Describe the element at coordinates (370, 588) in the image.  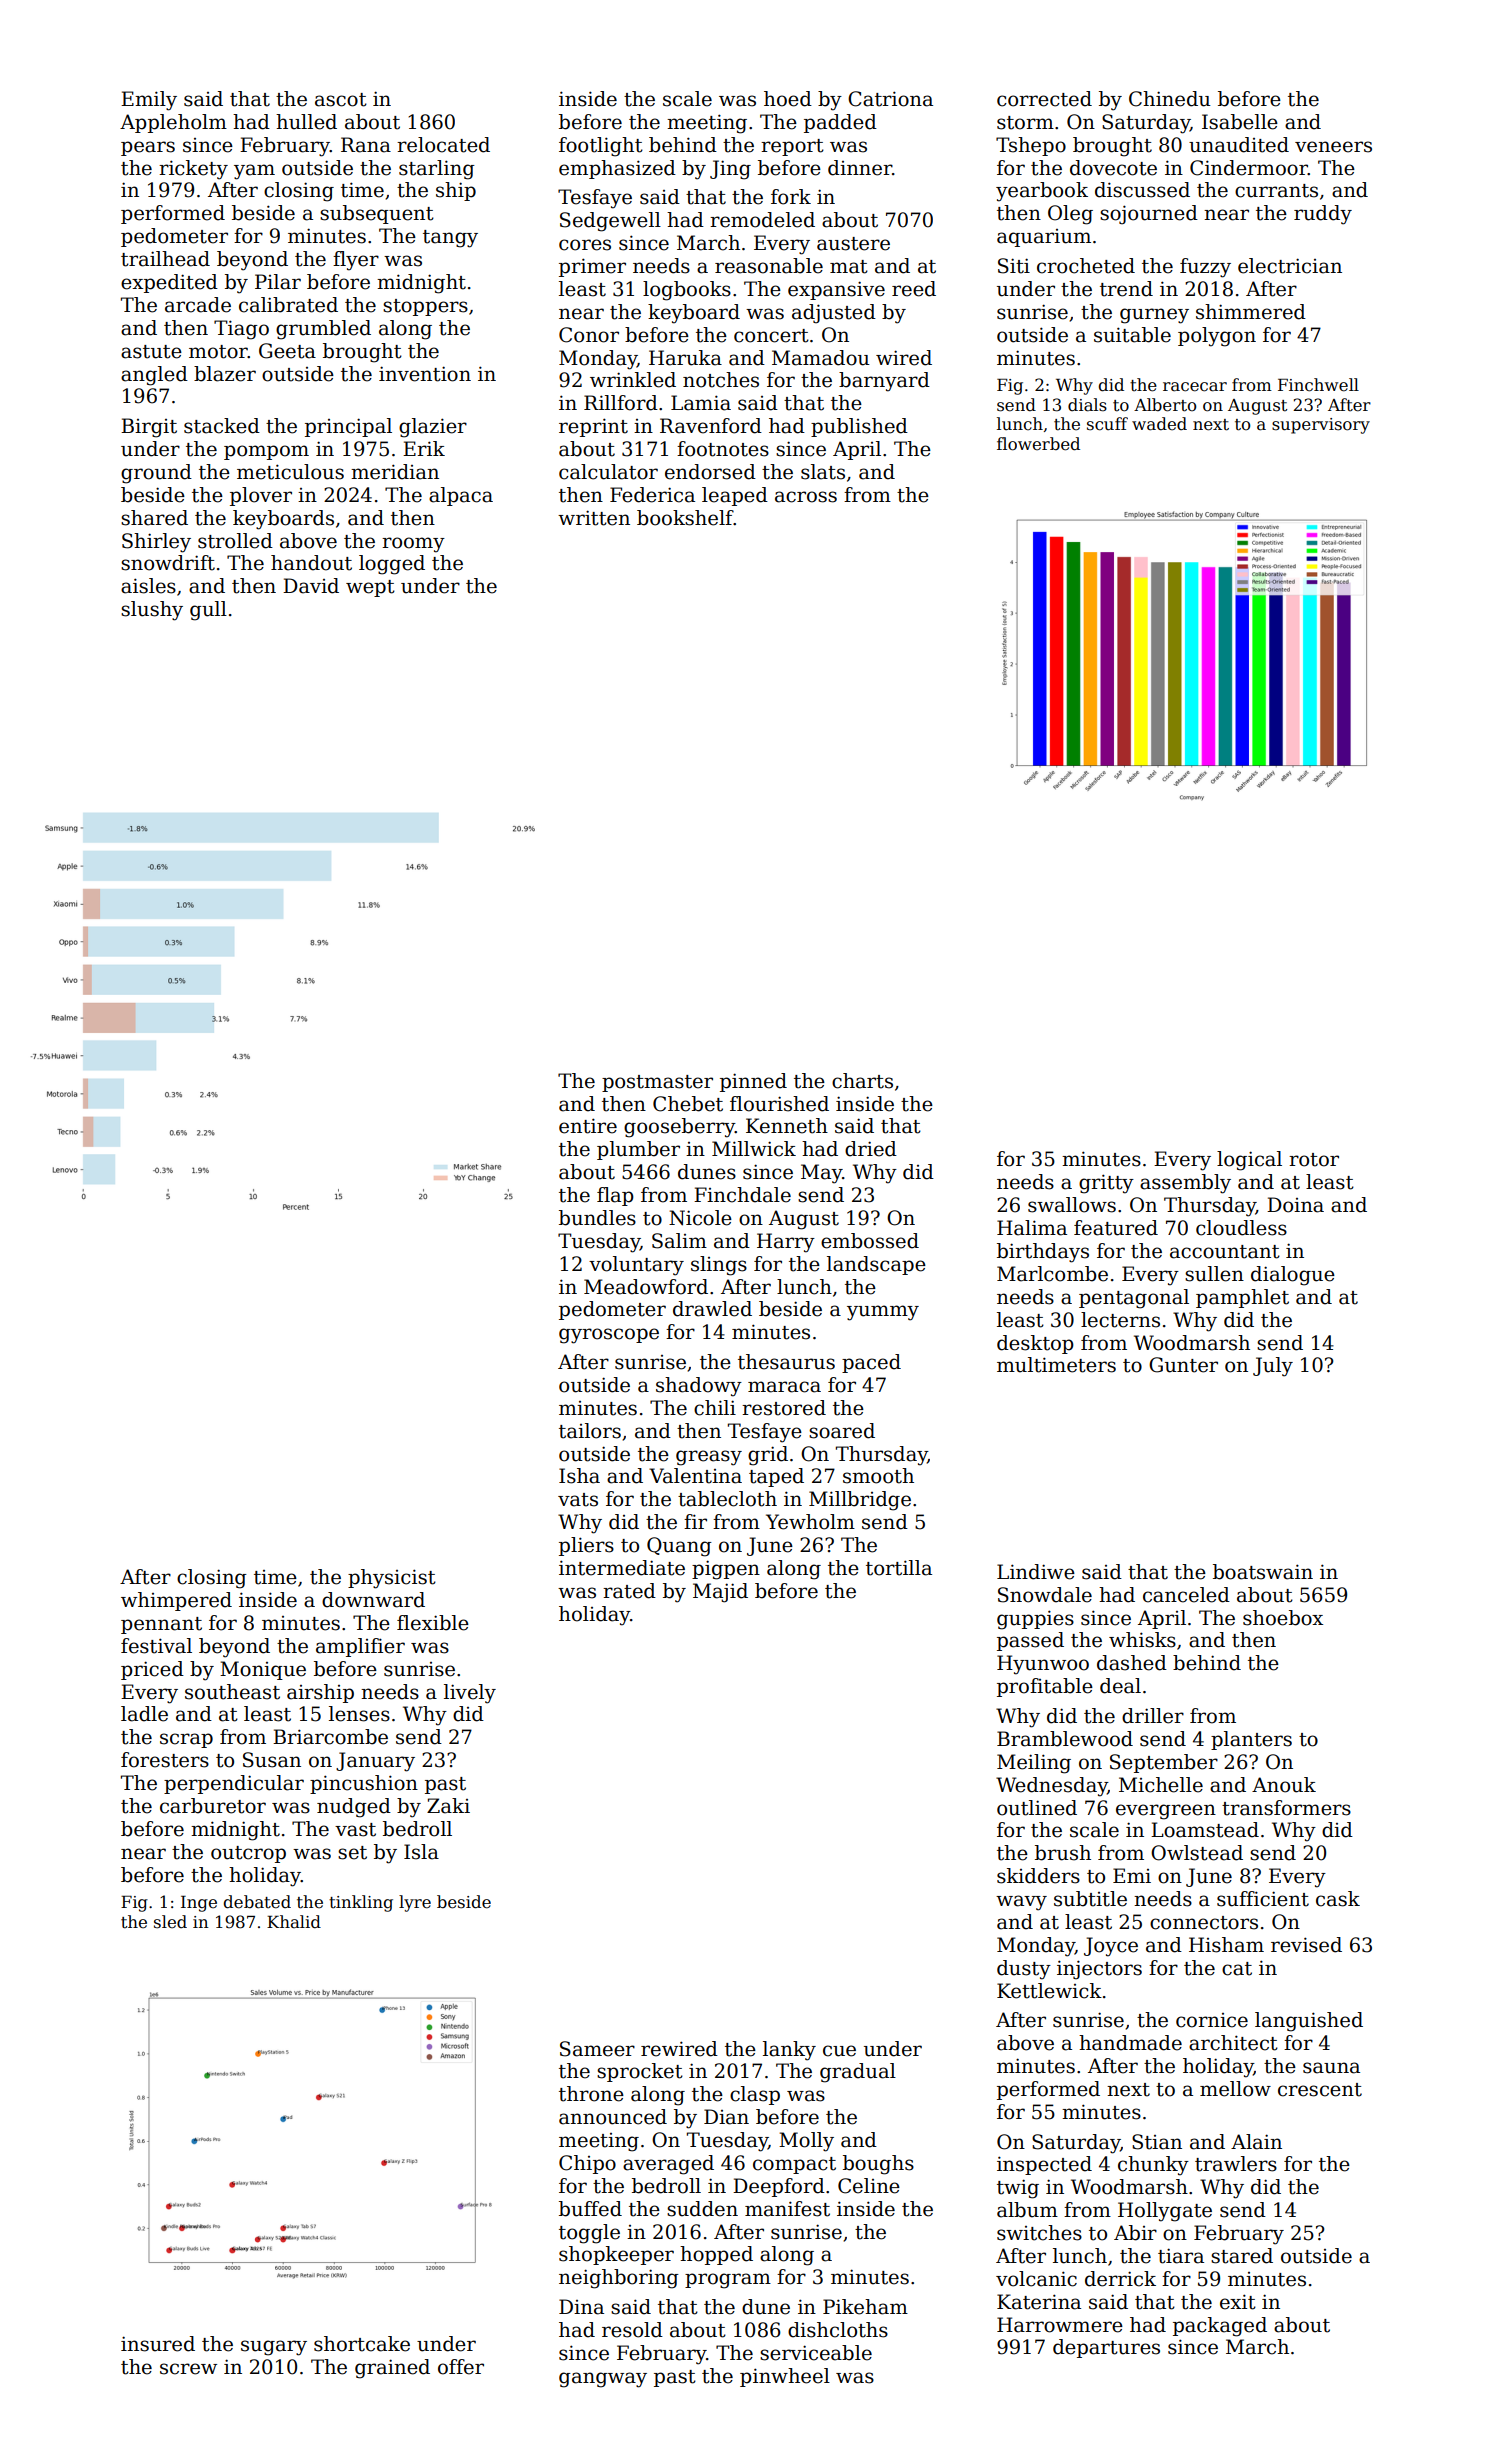
I see `wept` at that location.
